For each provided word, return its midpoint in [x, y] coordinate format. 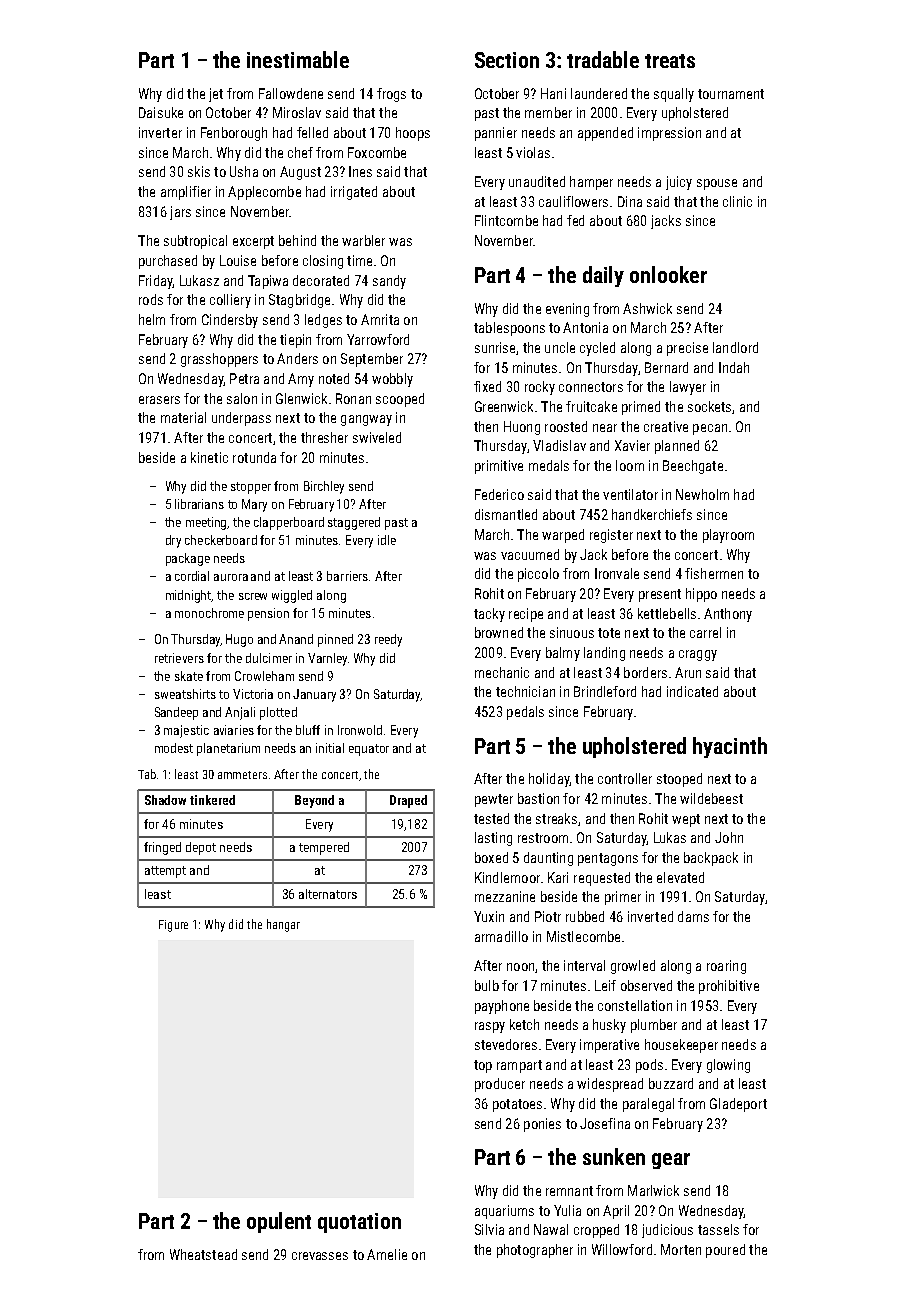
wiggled [292, 596]
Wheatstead [203, 1254]
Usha [244, 171]
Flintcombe [506, 220]
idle [387, 540]
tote [609, 633]
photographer [535, 1251]
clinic [737, 201]
